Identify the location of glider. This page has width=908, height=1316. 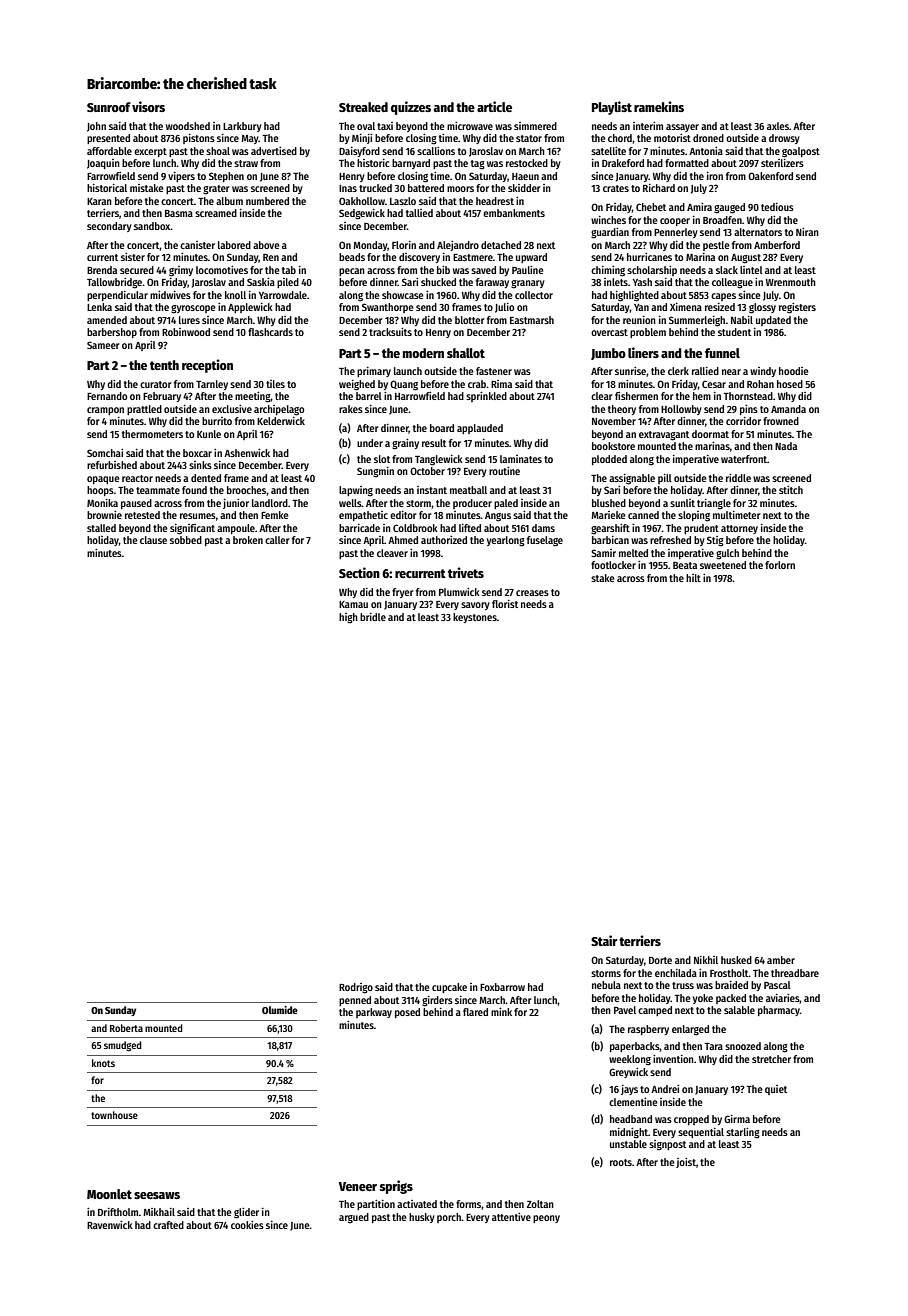
(246, 1213).
